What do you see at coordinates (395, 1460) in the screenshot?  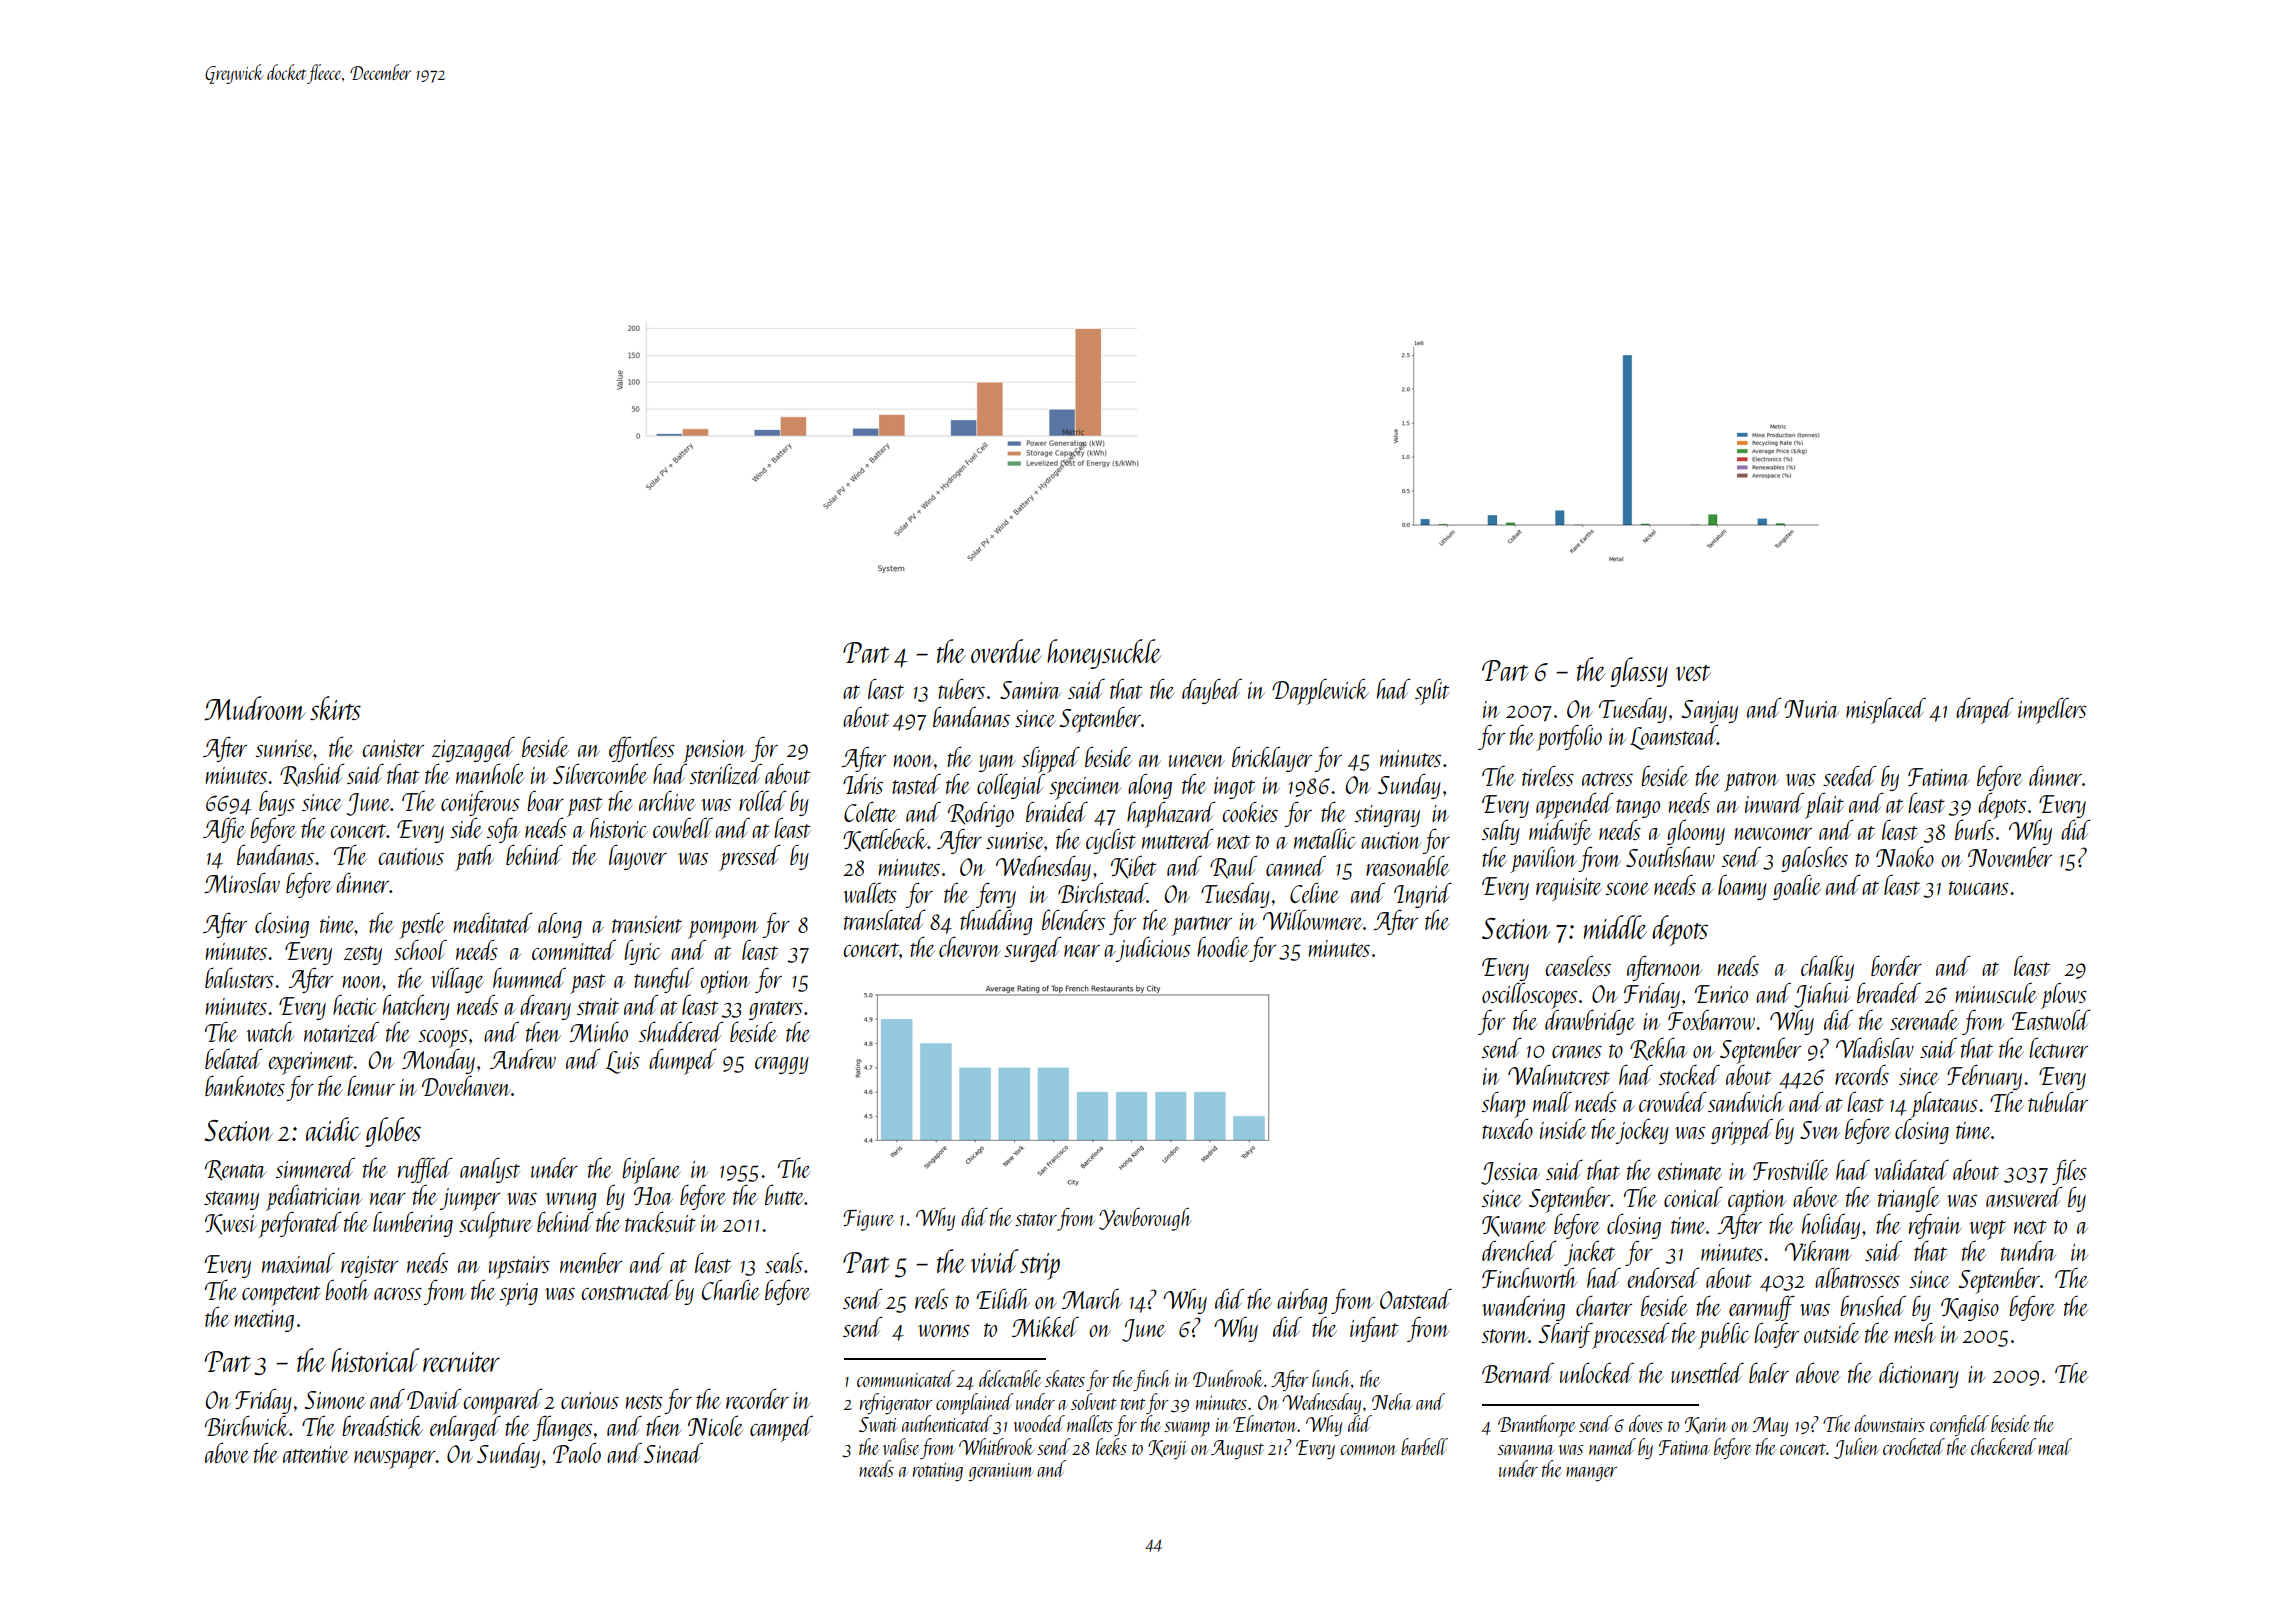 I see `newspaper` at bounding box center [395, 1460].
